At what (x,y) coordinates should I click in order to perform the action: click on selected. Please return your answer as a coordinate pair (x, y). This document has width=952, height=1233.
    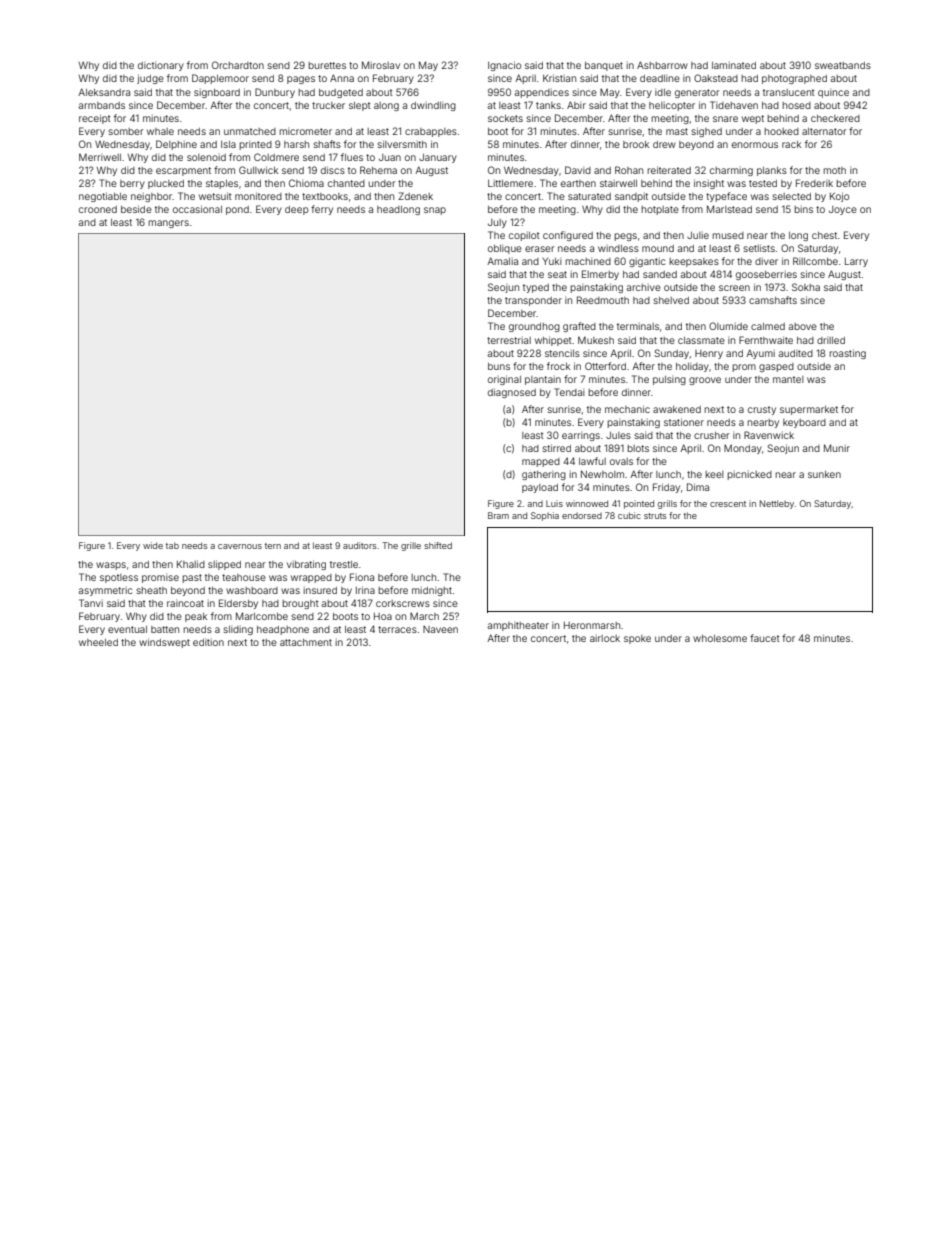
    Looking at the image, I should click on (792, 196).
